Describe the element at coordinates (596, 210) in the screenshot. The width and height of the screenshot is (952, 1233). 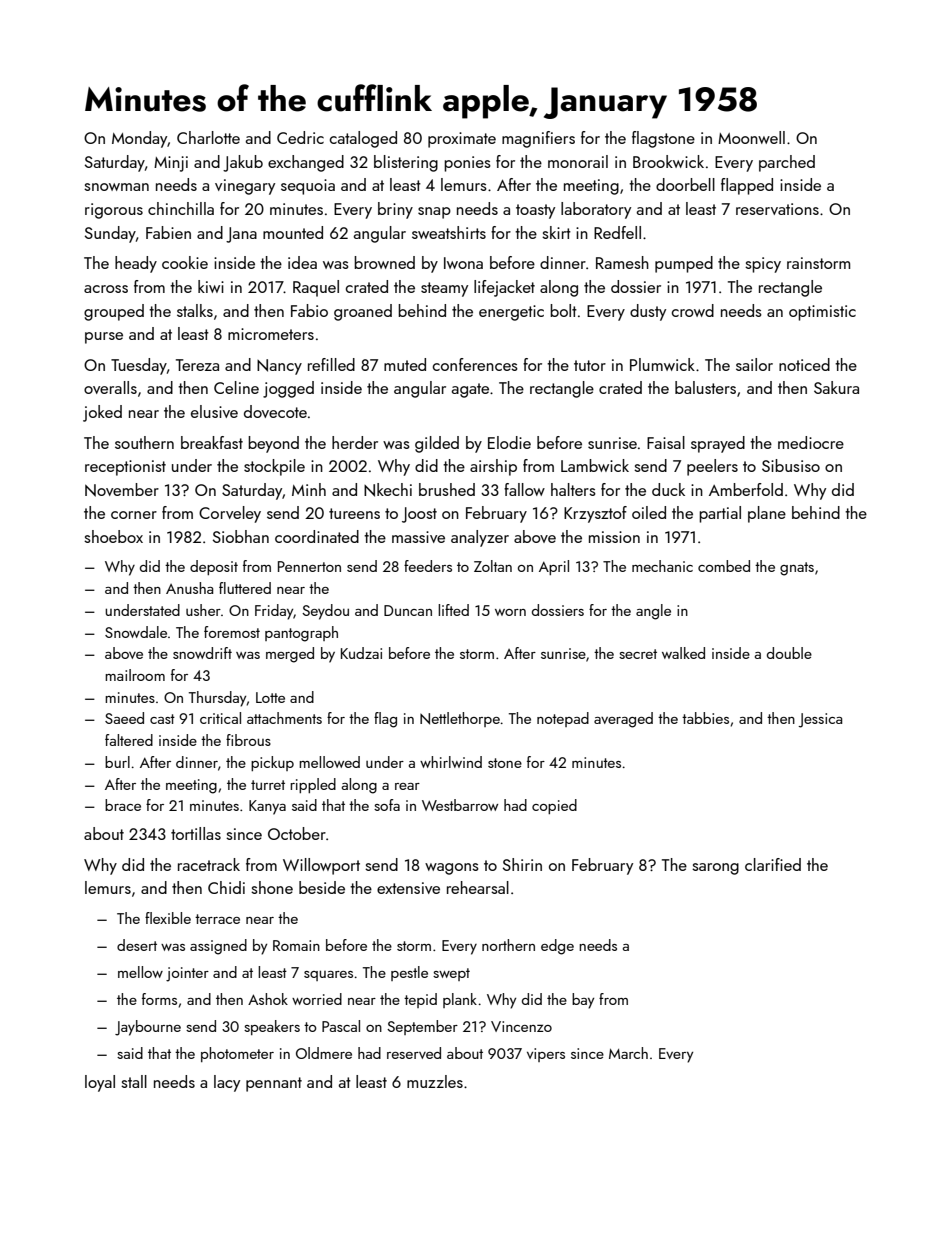
I see `laboratory` at that location.
